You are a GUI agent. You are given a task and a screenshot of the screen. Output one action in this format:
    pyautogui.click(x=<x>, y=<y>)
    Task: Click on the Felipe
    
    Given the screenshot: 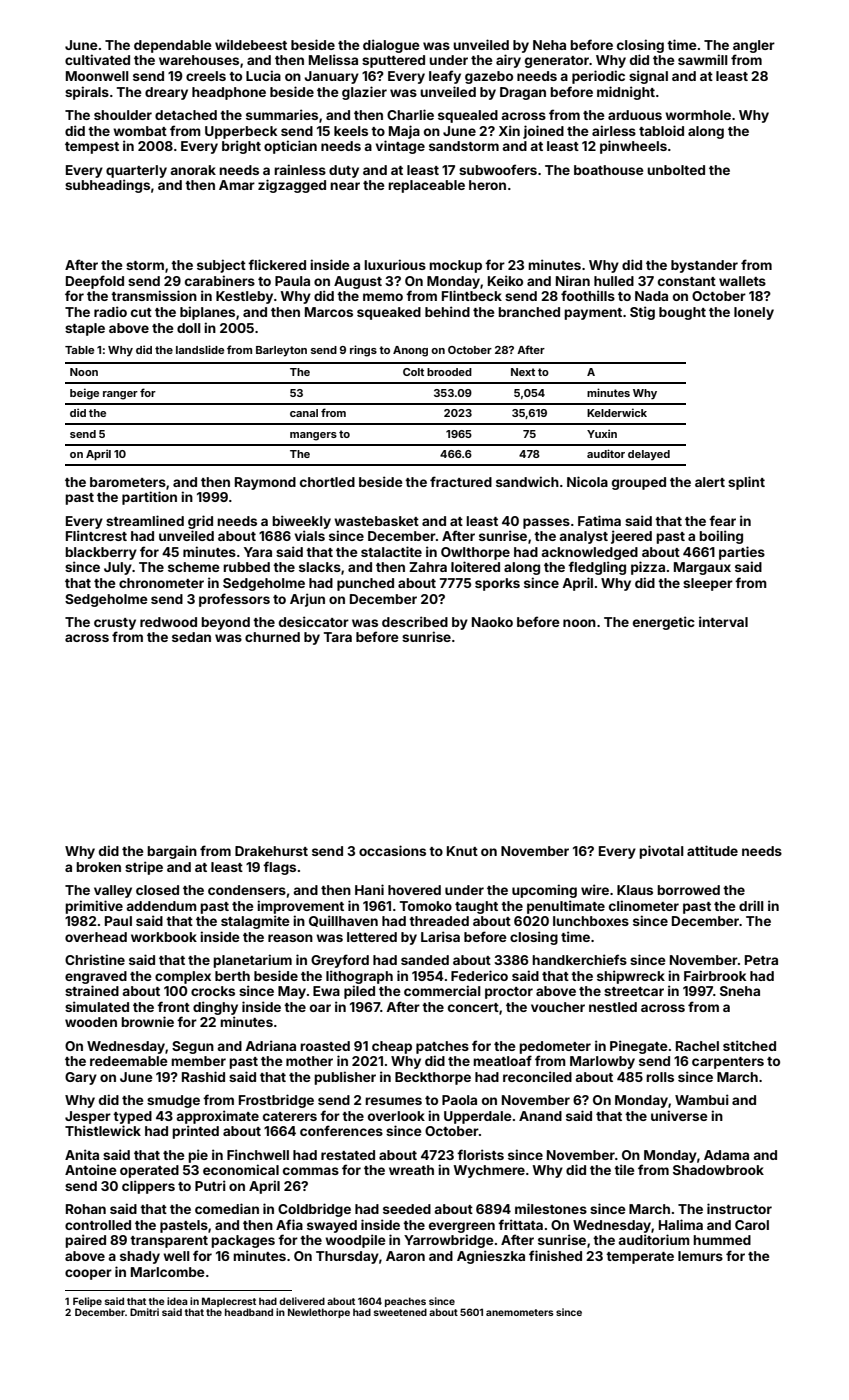 What is the action you would take?
    pyautogui.click(x=87, y=1302)
